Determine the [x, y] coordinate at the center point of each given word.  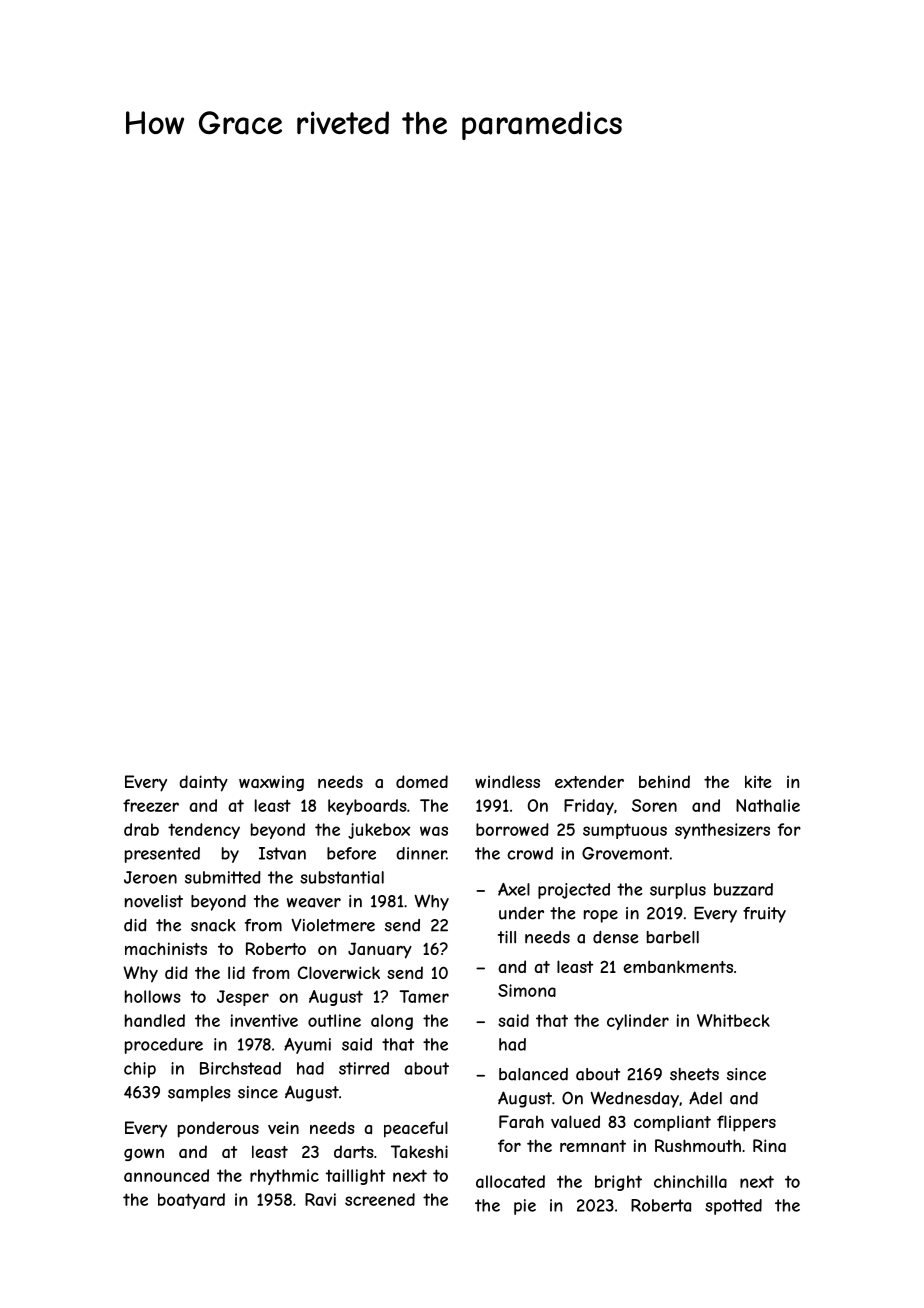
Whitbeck [733, 1020]
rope [601, 916]
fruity [764, 915]
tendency [204, 831]
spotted [733, 1207]
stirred [364, 1068]
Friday [589, 807]
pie [525, 1207]
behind [664, 781]
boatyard [191, 1201]
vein [283, 1127]
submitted [223, 877]
